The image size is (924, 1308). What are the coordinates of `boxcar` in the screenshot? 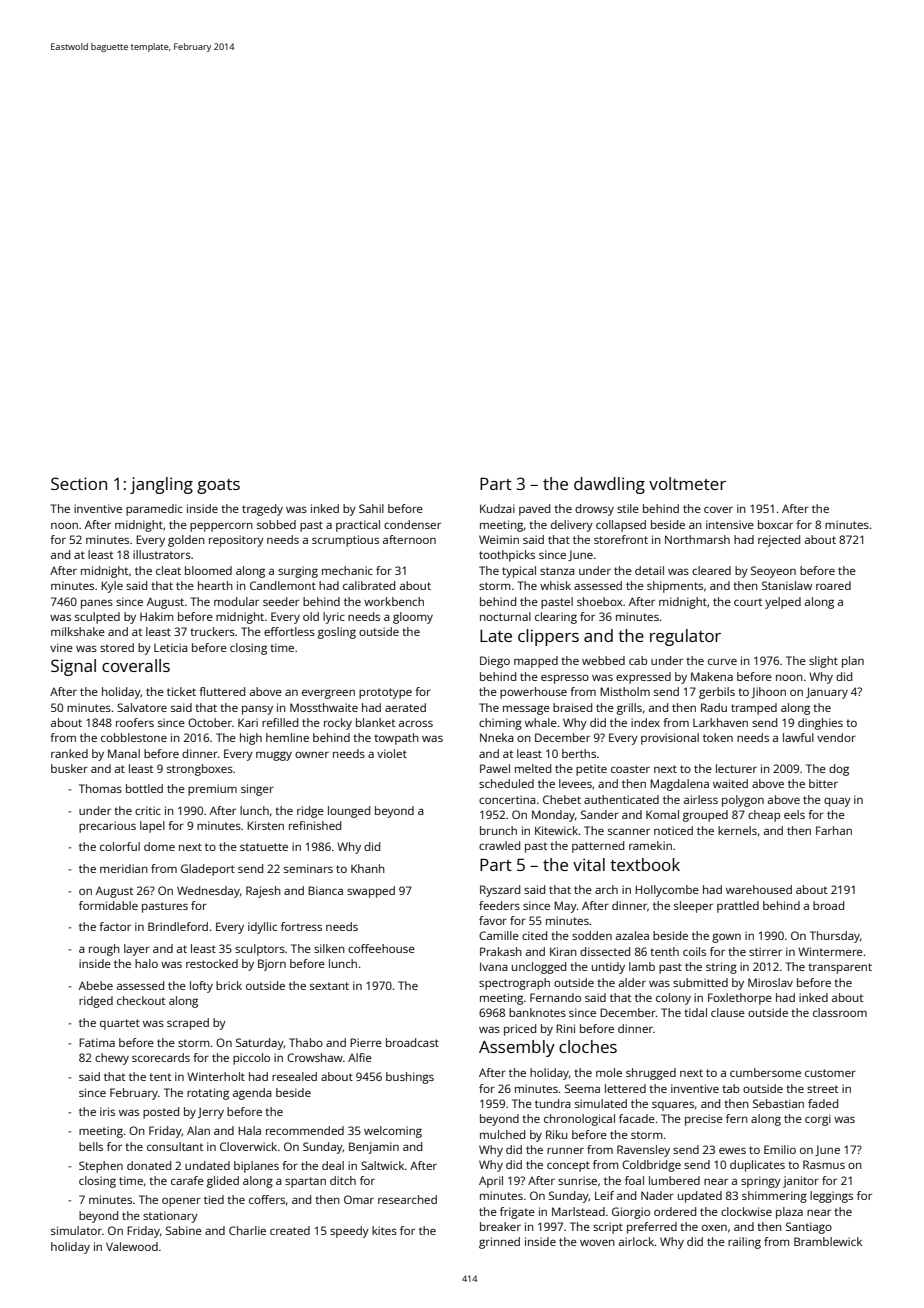 It's located at (775, 524).
